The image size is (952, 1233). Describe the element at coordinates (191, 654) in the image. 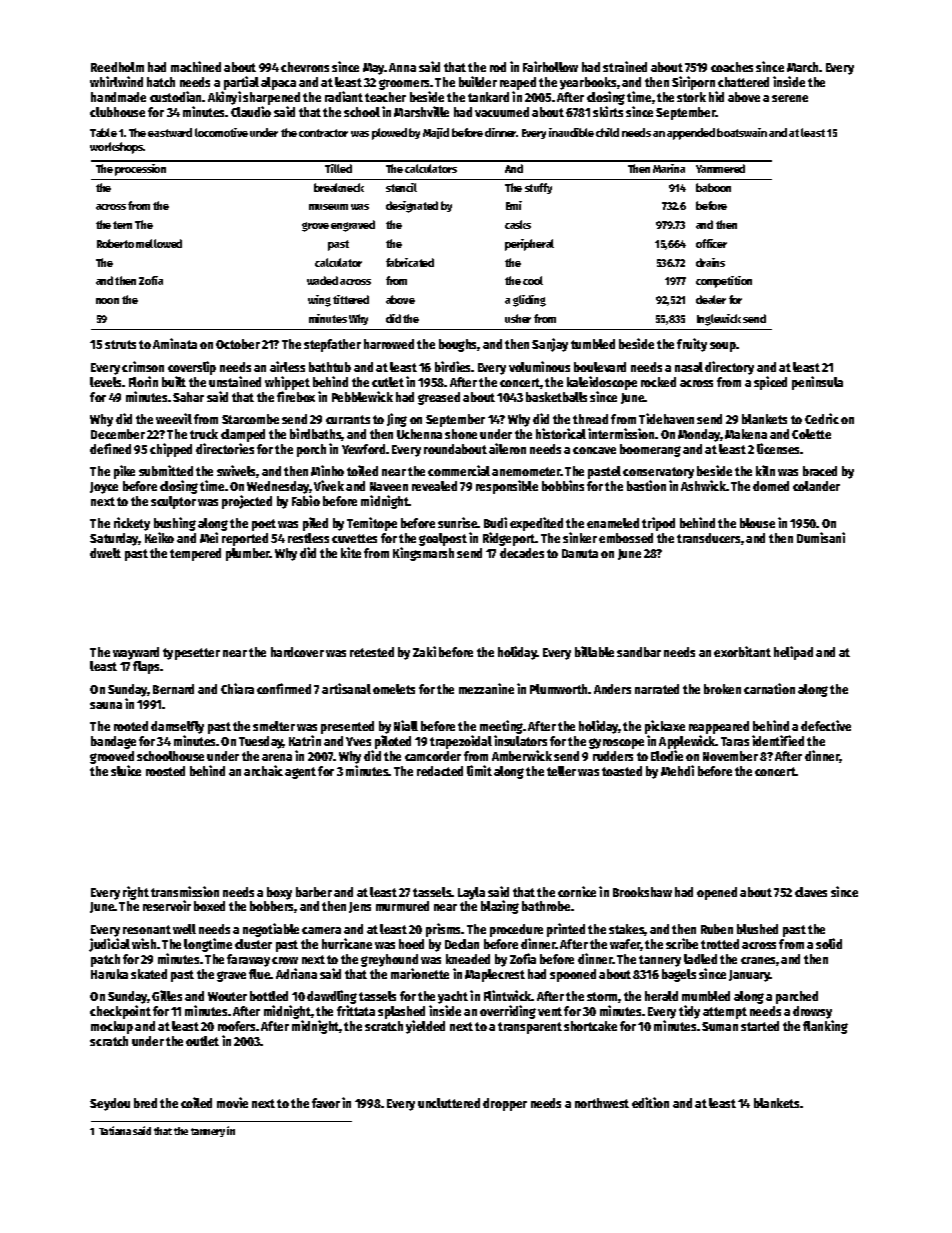

I see `typesetter` at that location.
